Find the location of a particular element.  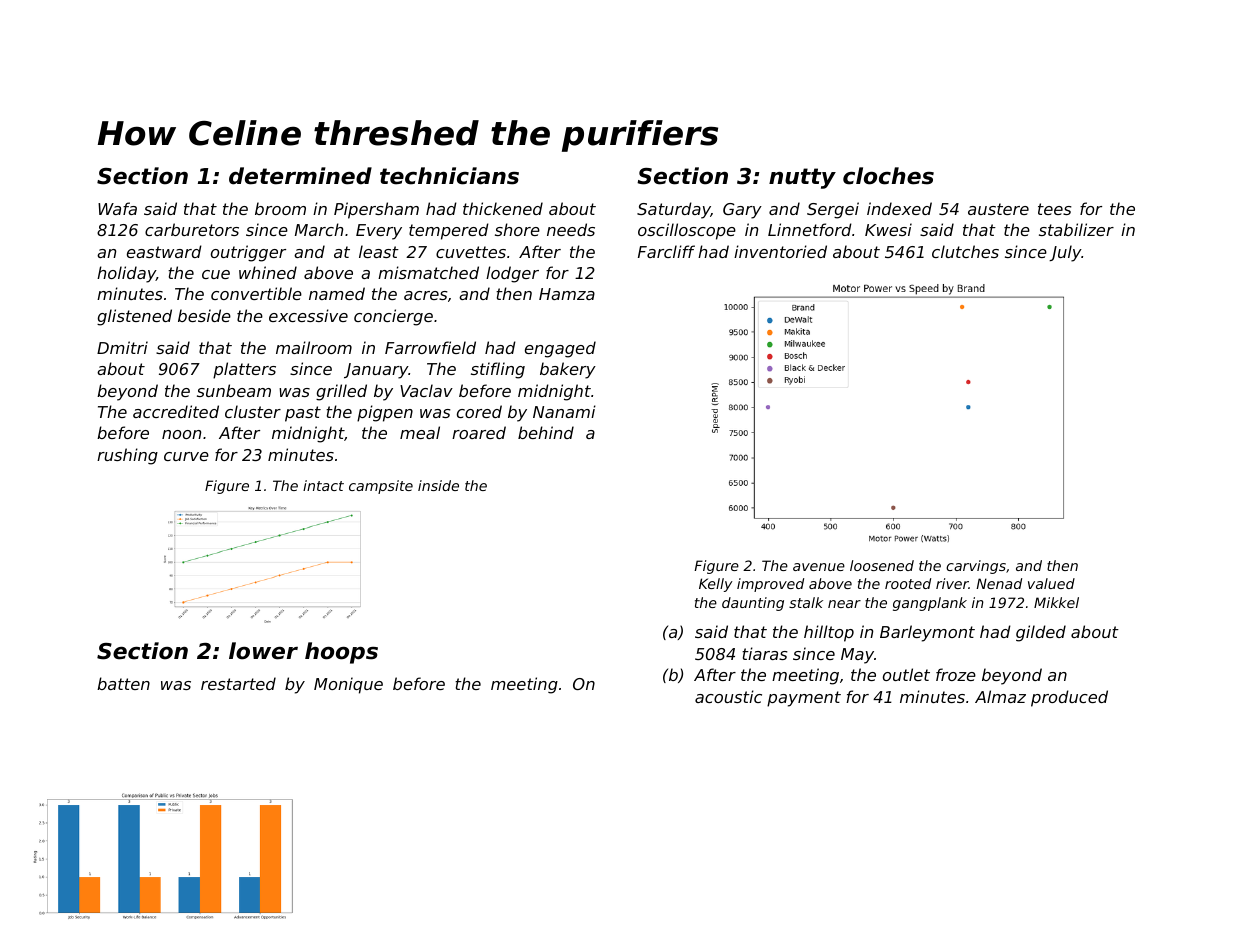

grilled is located at coordinates (341, 392).
